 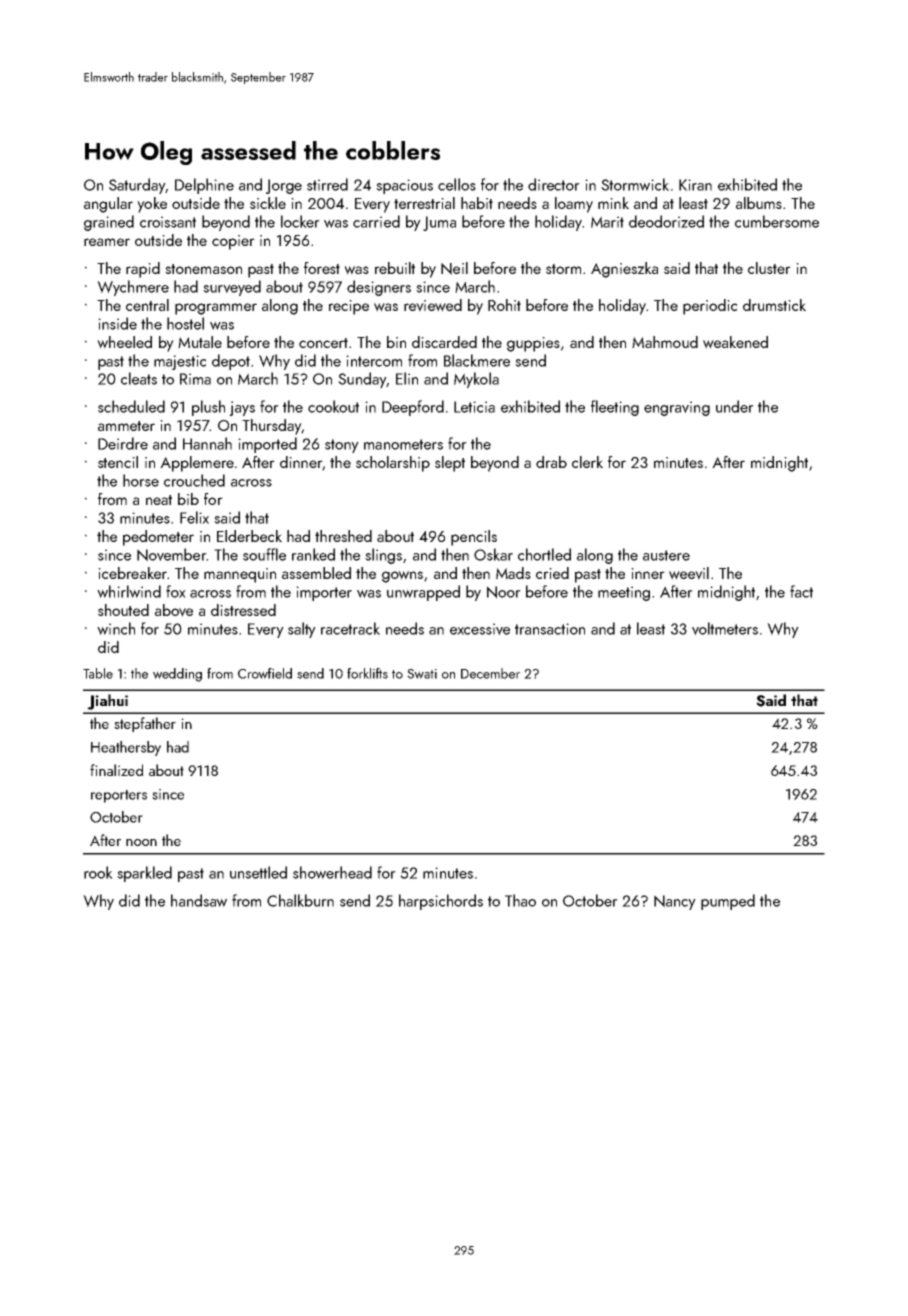 What do you see at coordinates (735, 342) in the screenshot?
I see `weakened` at bounding box center [735, 342].
